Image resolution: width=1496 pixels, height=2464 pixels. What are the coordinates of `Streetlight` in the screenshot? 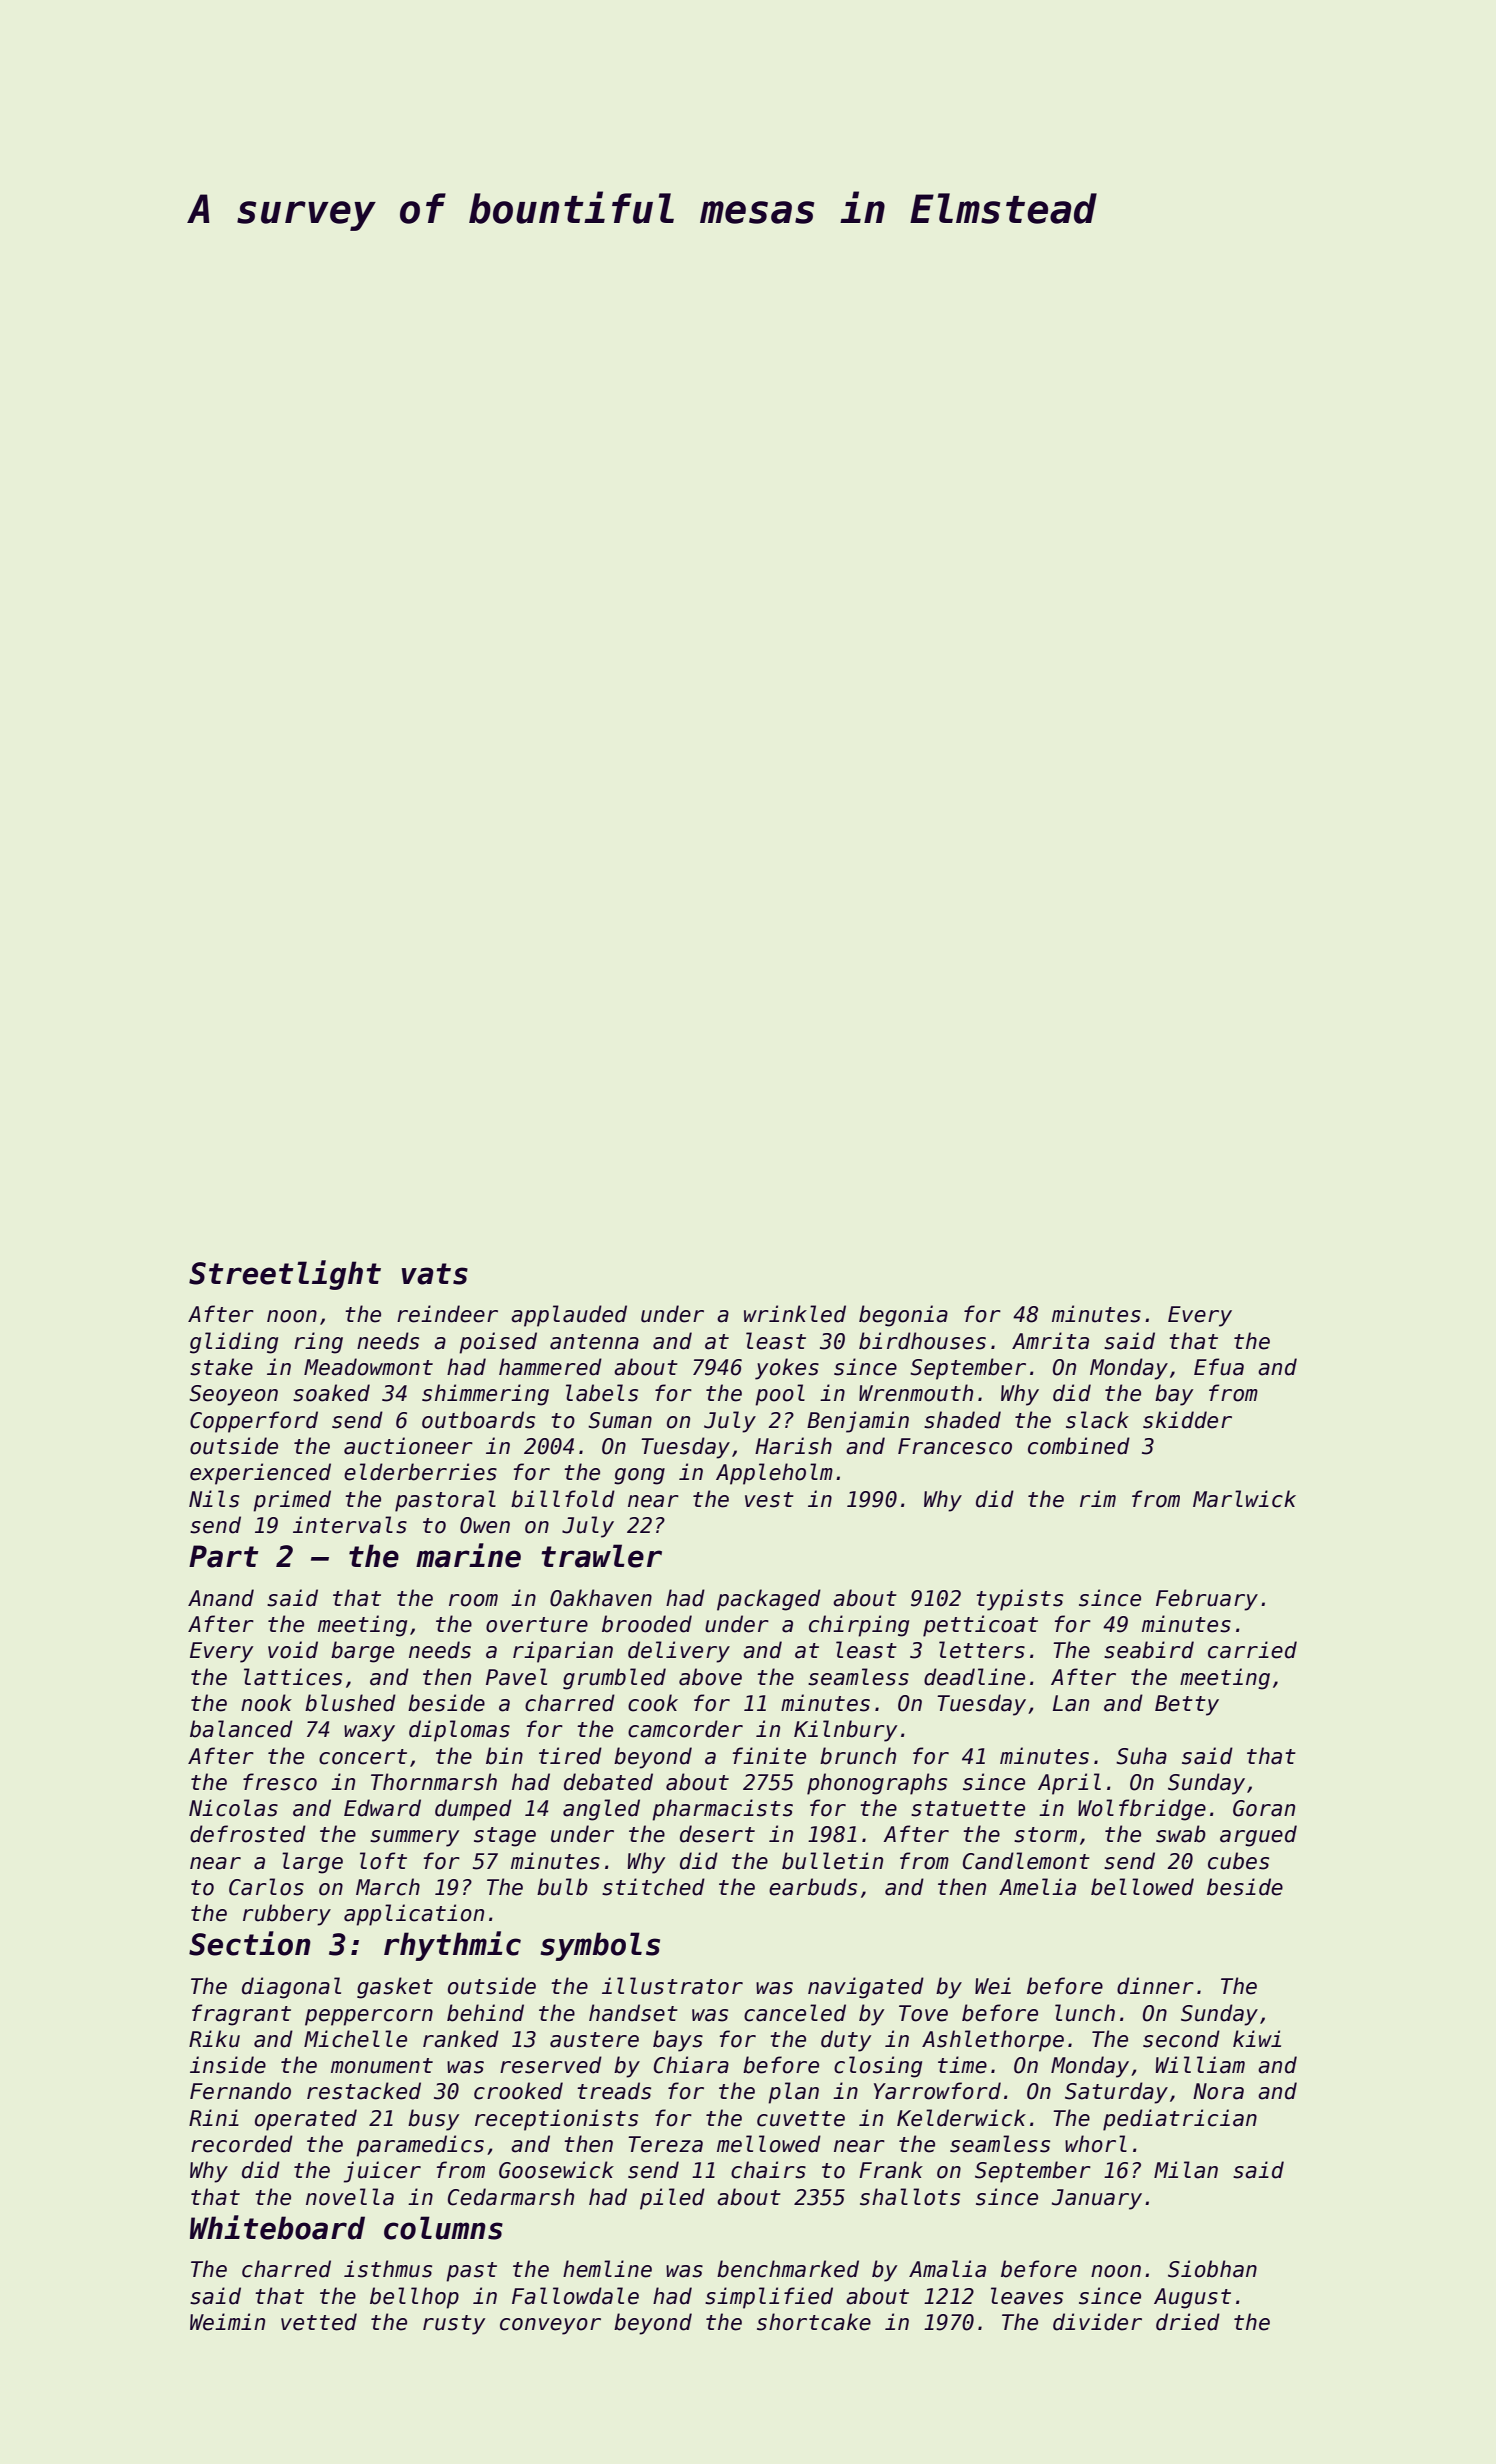 It's located at (285, 1275).
